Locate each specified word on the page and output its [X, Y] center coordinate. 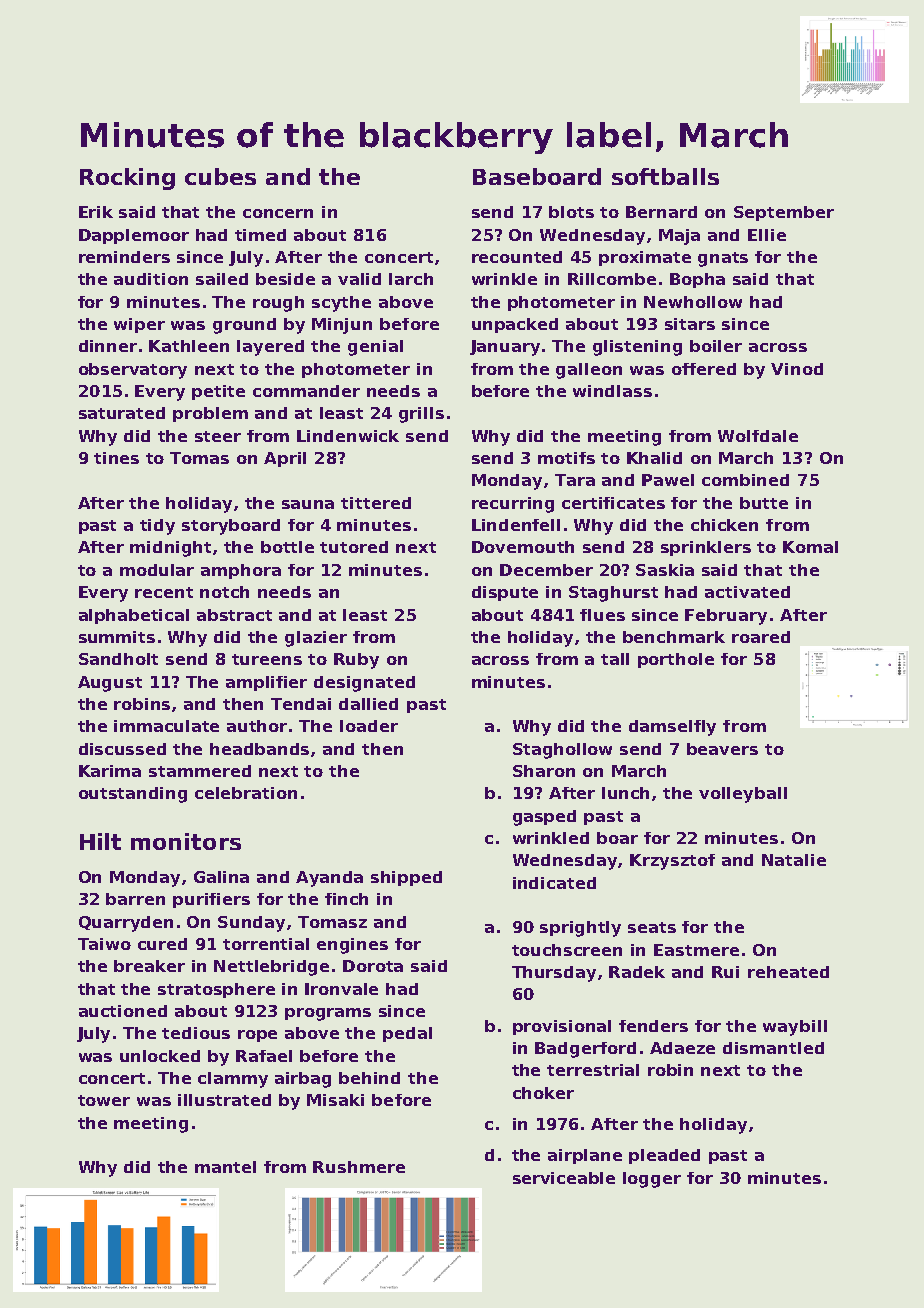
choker [543, 1093]
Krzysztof [672, 862]
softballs [665, 176]
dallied [368, 704]
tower [104, 1100]
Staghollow [562, 751]
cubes [220, 176]
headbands [259, 749]
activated [747, 592]
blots [571, 212]
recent [164, 592]
